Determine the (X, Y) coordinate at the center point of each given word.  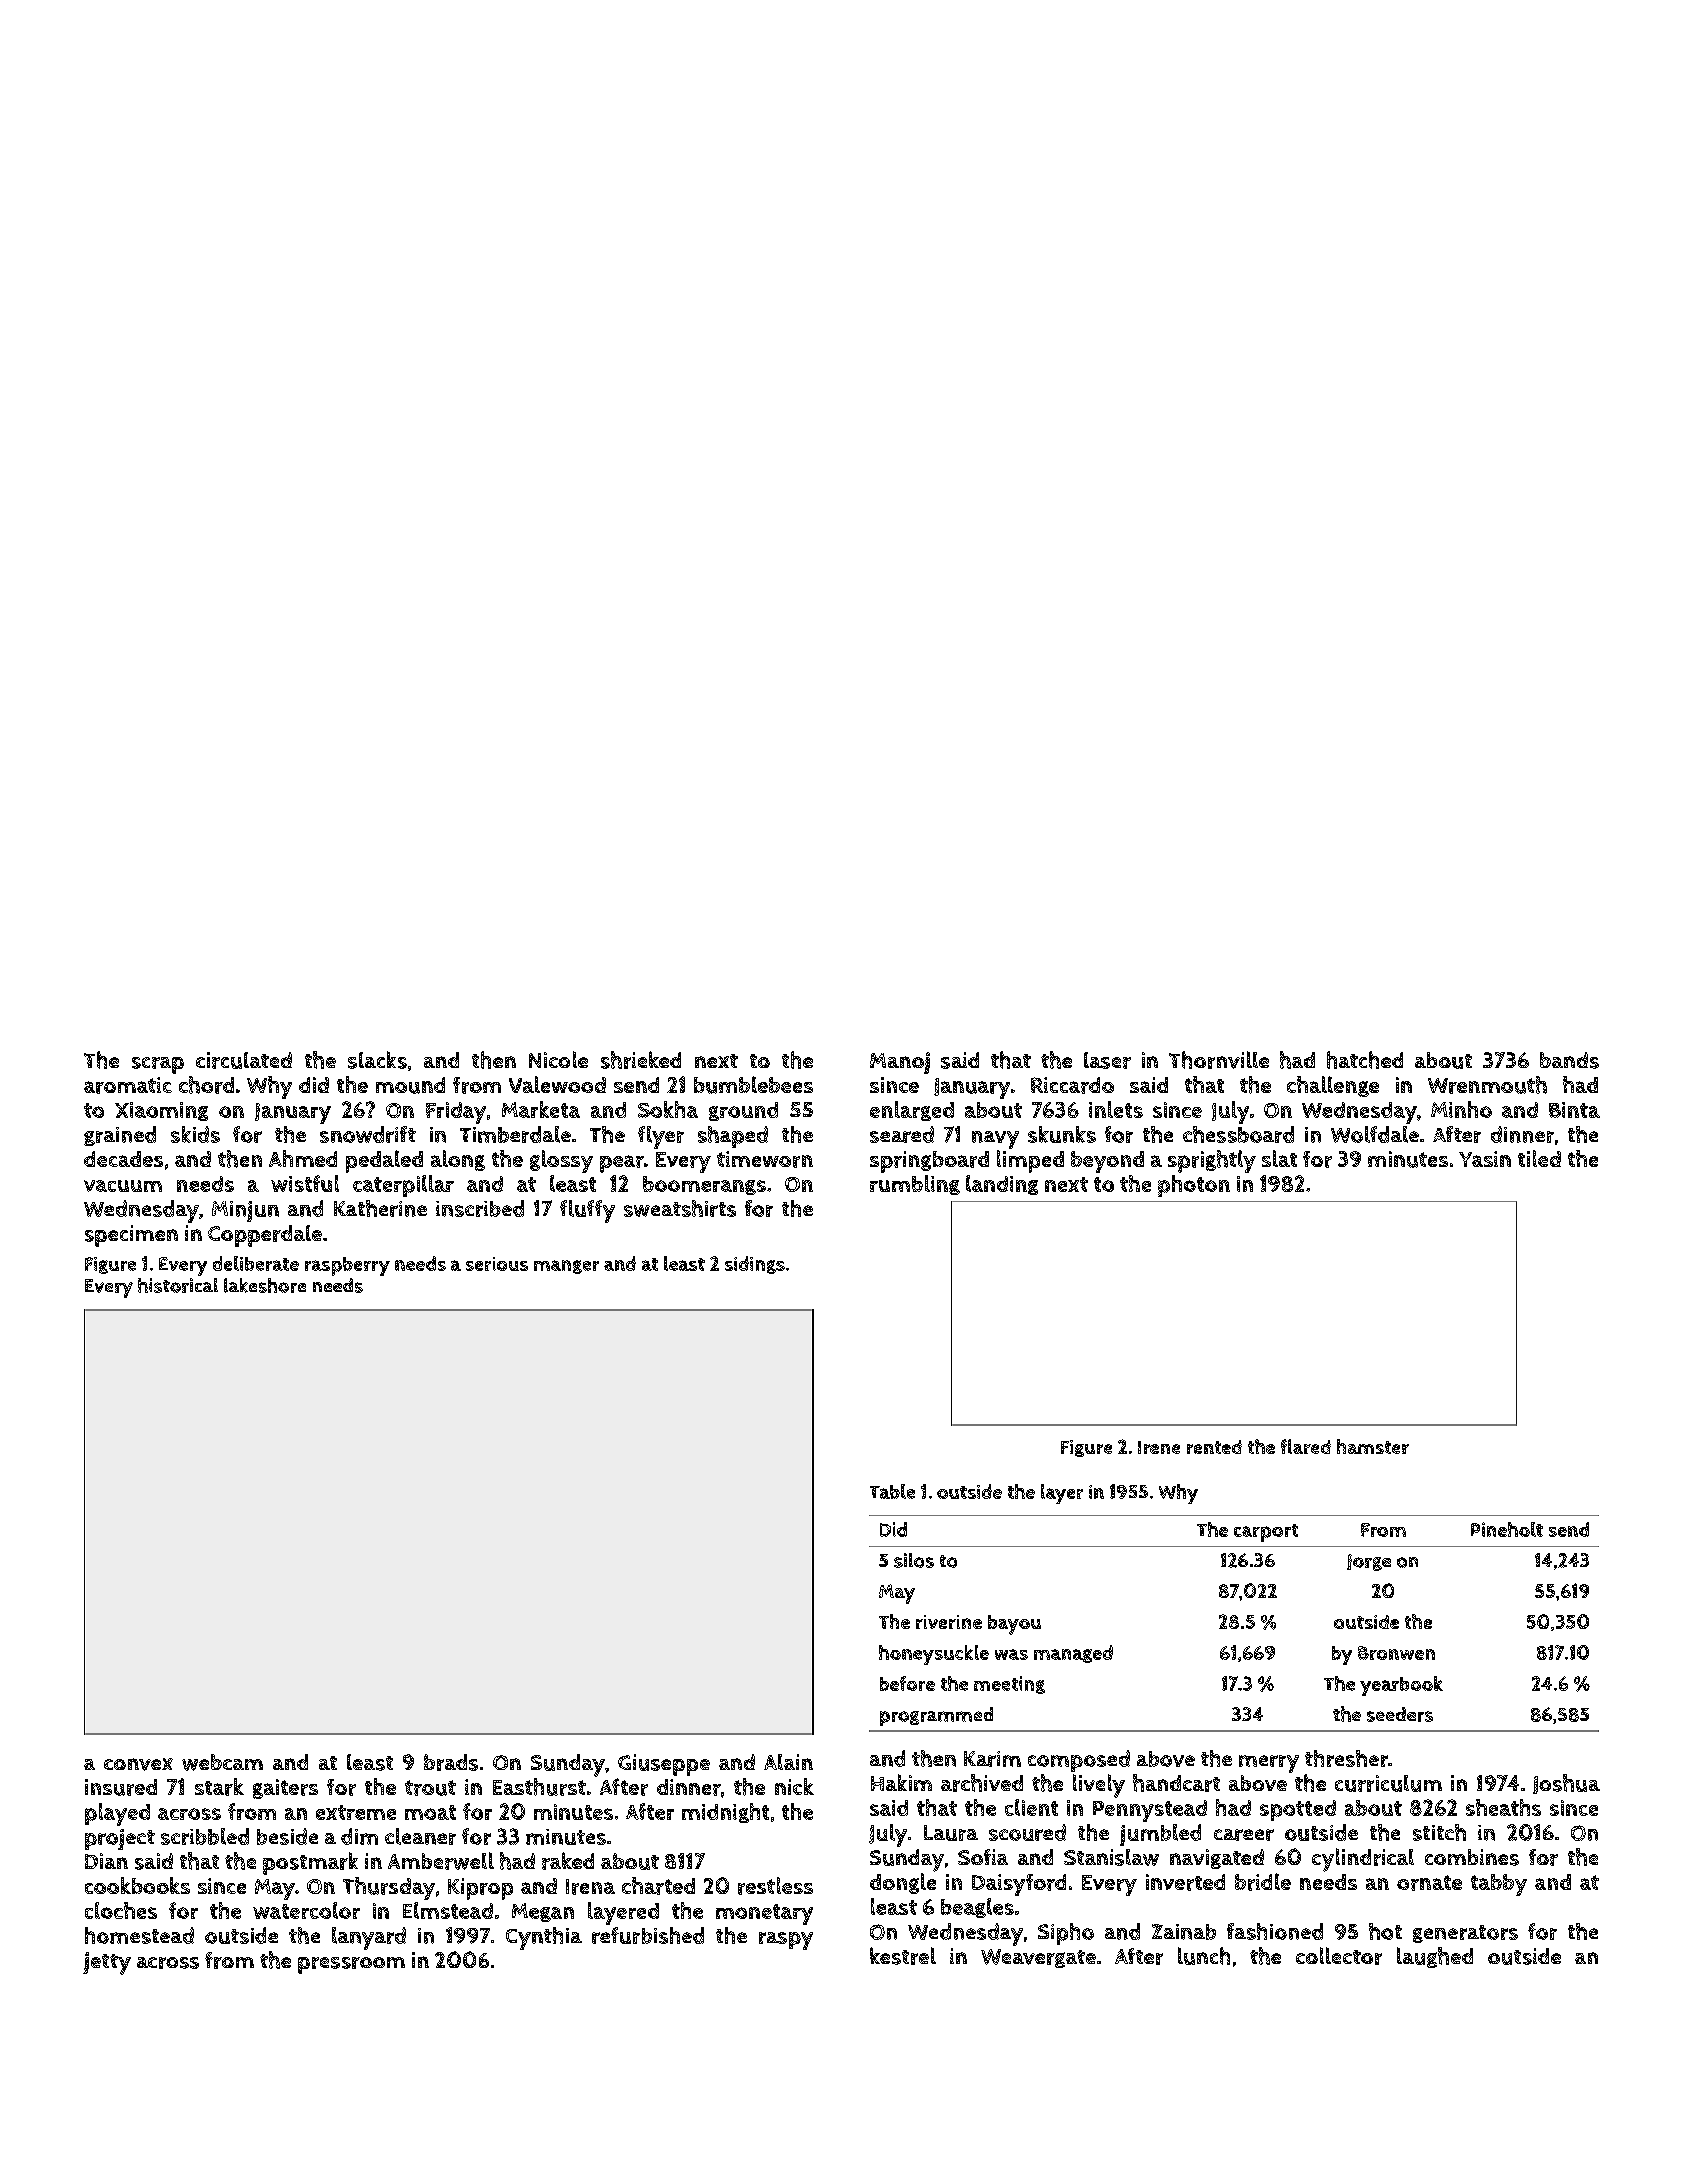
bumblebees (753, 1085)
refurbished (648, 1935)
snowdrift (368, 1134)
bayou (1014, 1625)
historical (178, 1285)
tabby (1499, 1885)
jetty (107, 1963)
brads (451, 1762)
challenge (1333, 1086)
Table (892, 1491)
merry (1269, 1764)
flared (1306, 1446)
